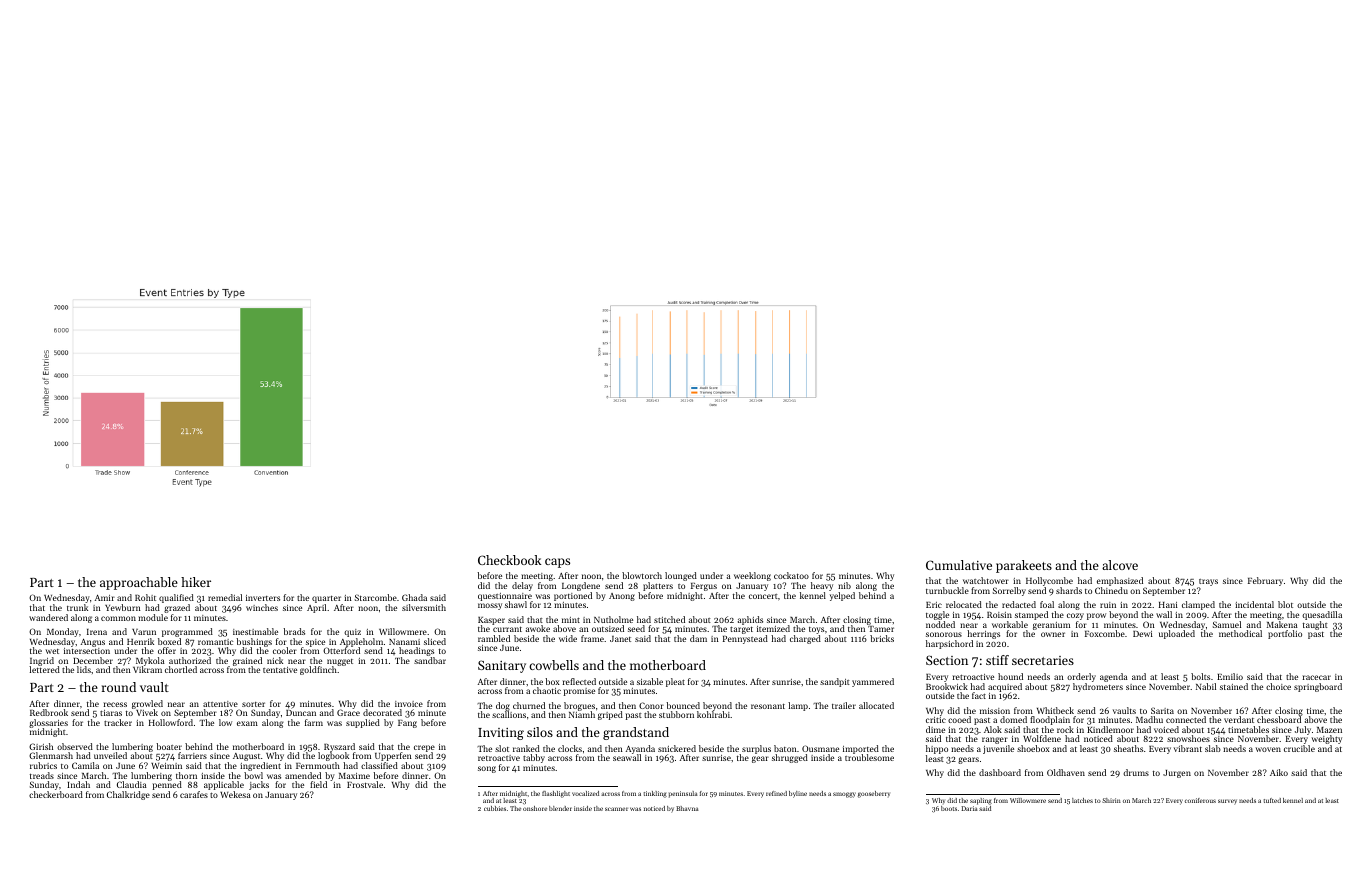 Image resolution: width=1372 pixels, height=887 pixels. Describe the element at coordinates (196, 582) in the document. I see `hiker` at that location.
